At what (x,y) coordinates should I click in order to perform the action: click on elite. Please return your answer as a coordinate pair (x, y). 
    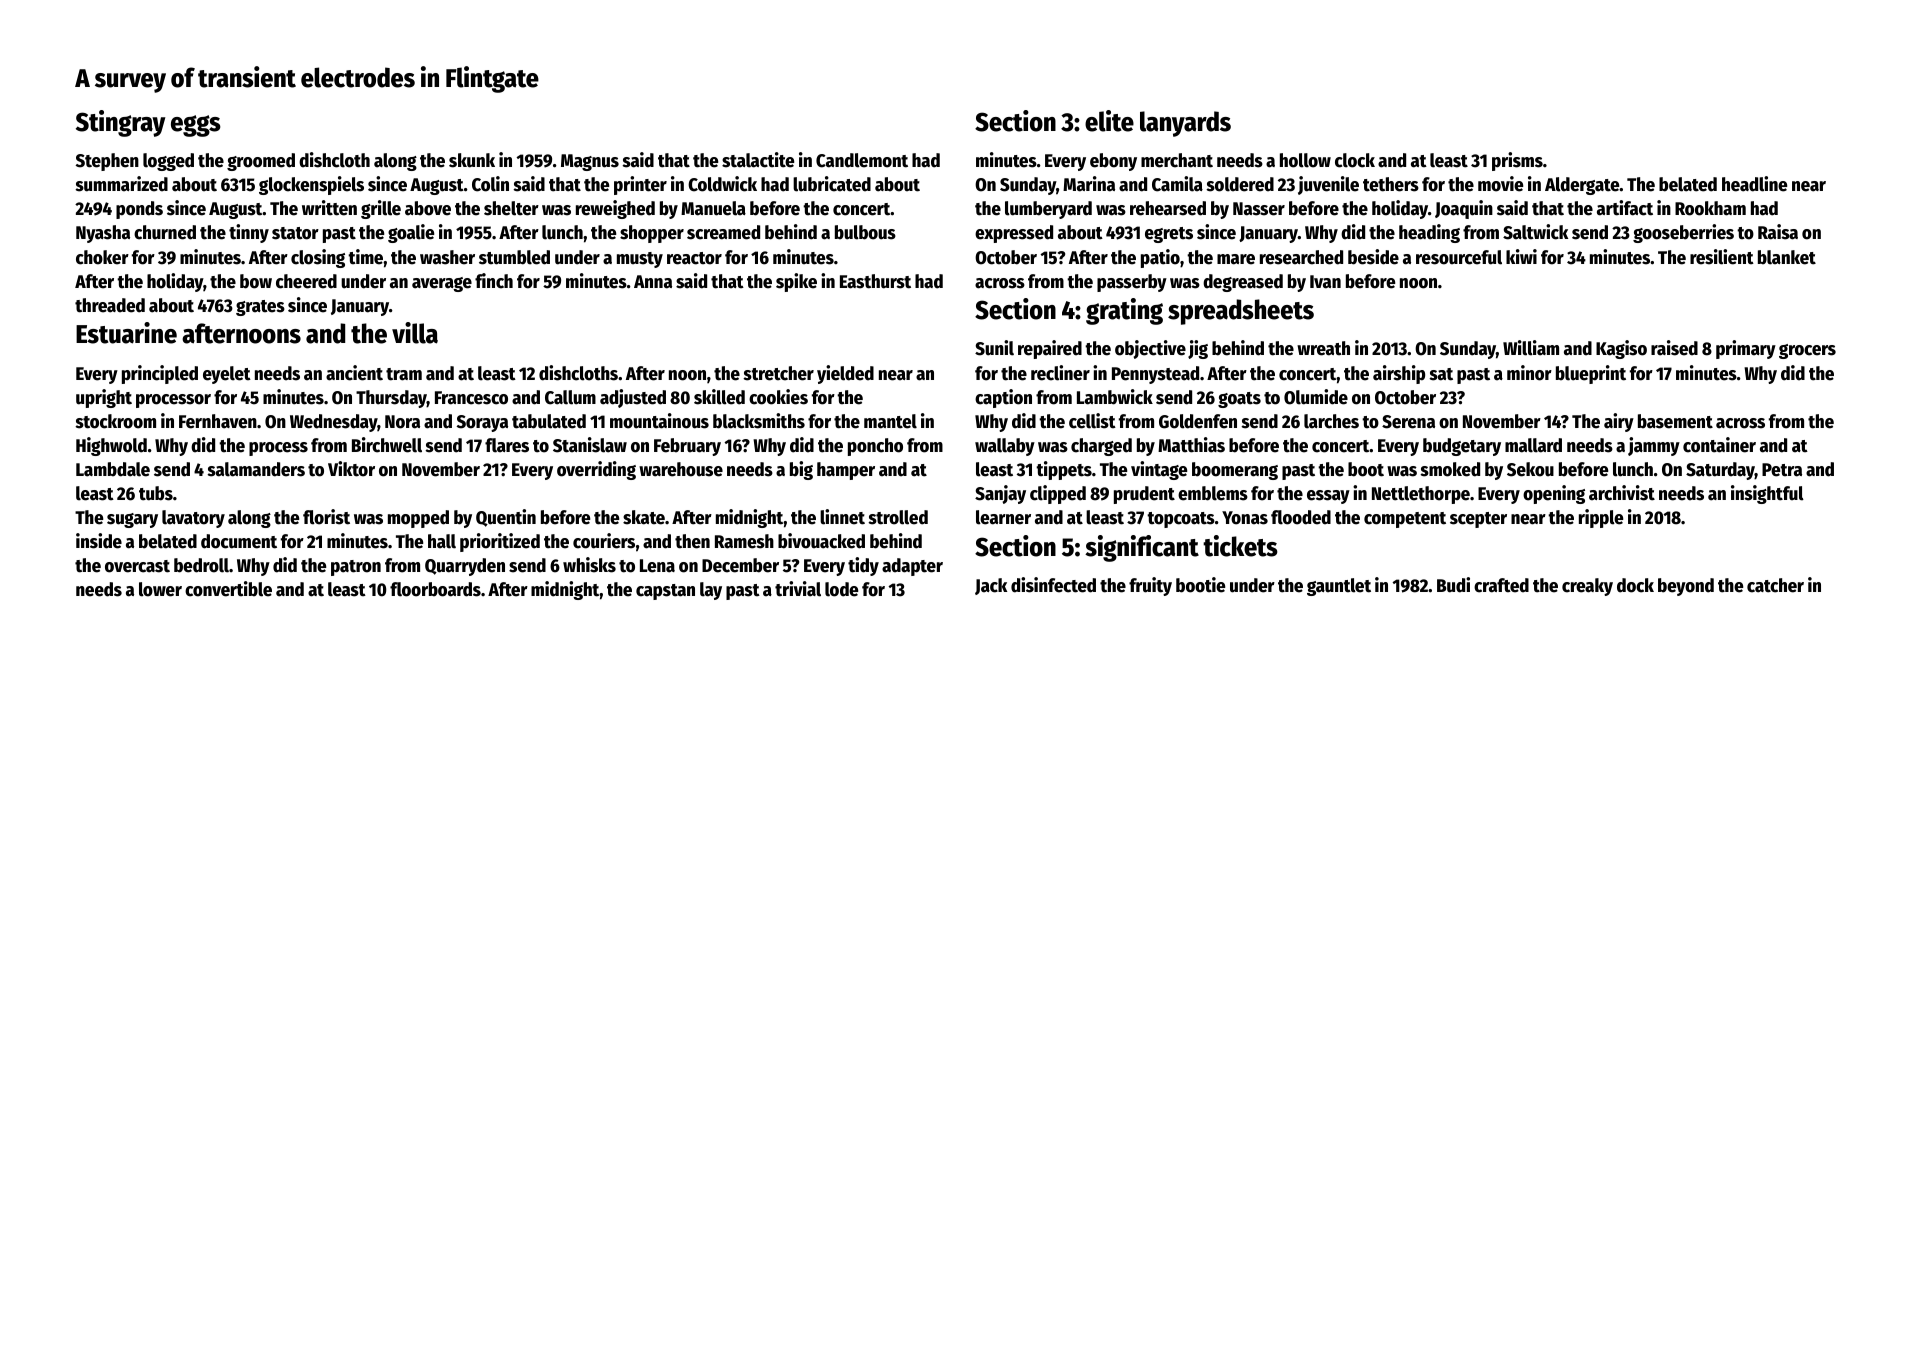
    Looking at the image, I should click on (1109, 121).
